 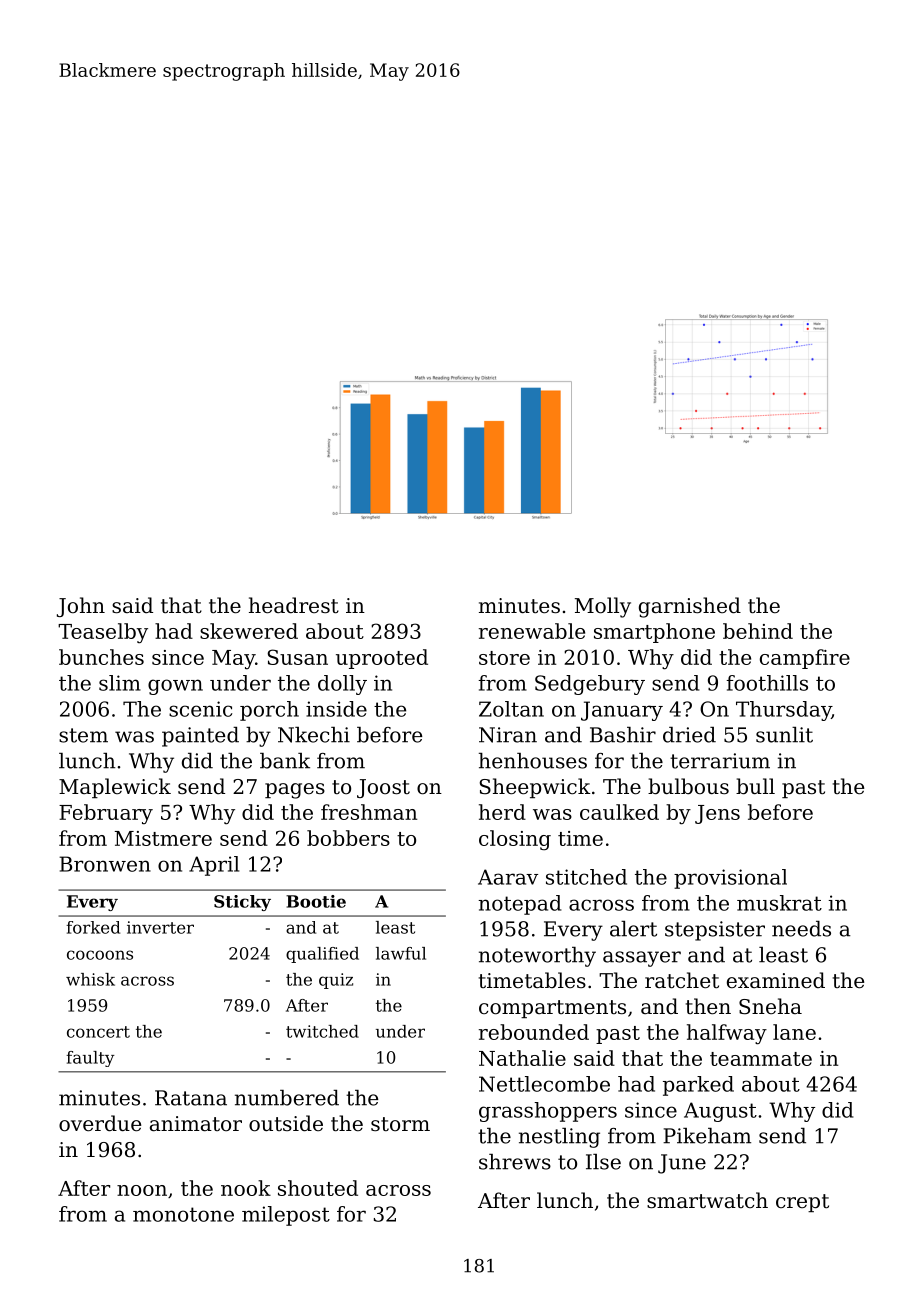 I want to click on parked, so click(x=698, y=1086).
